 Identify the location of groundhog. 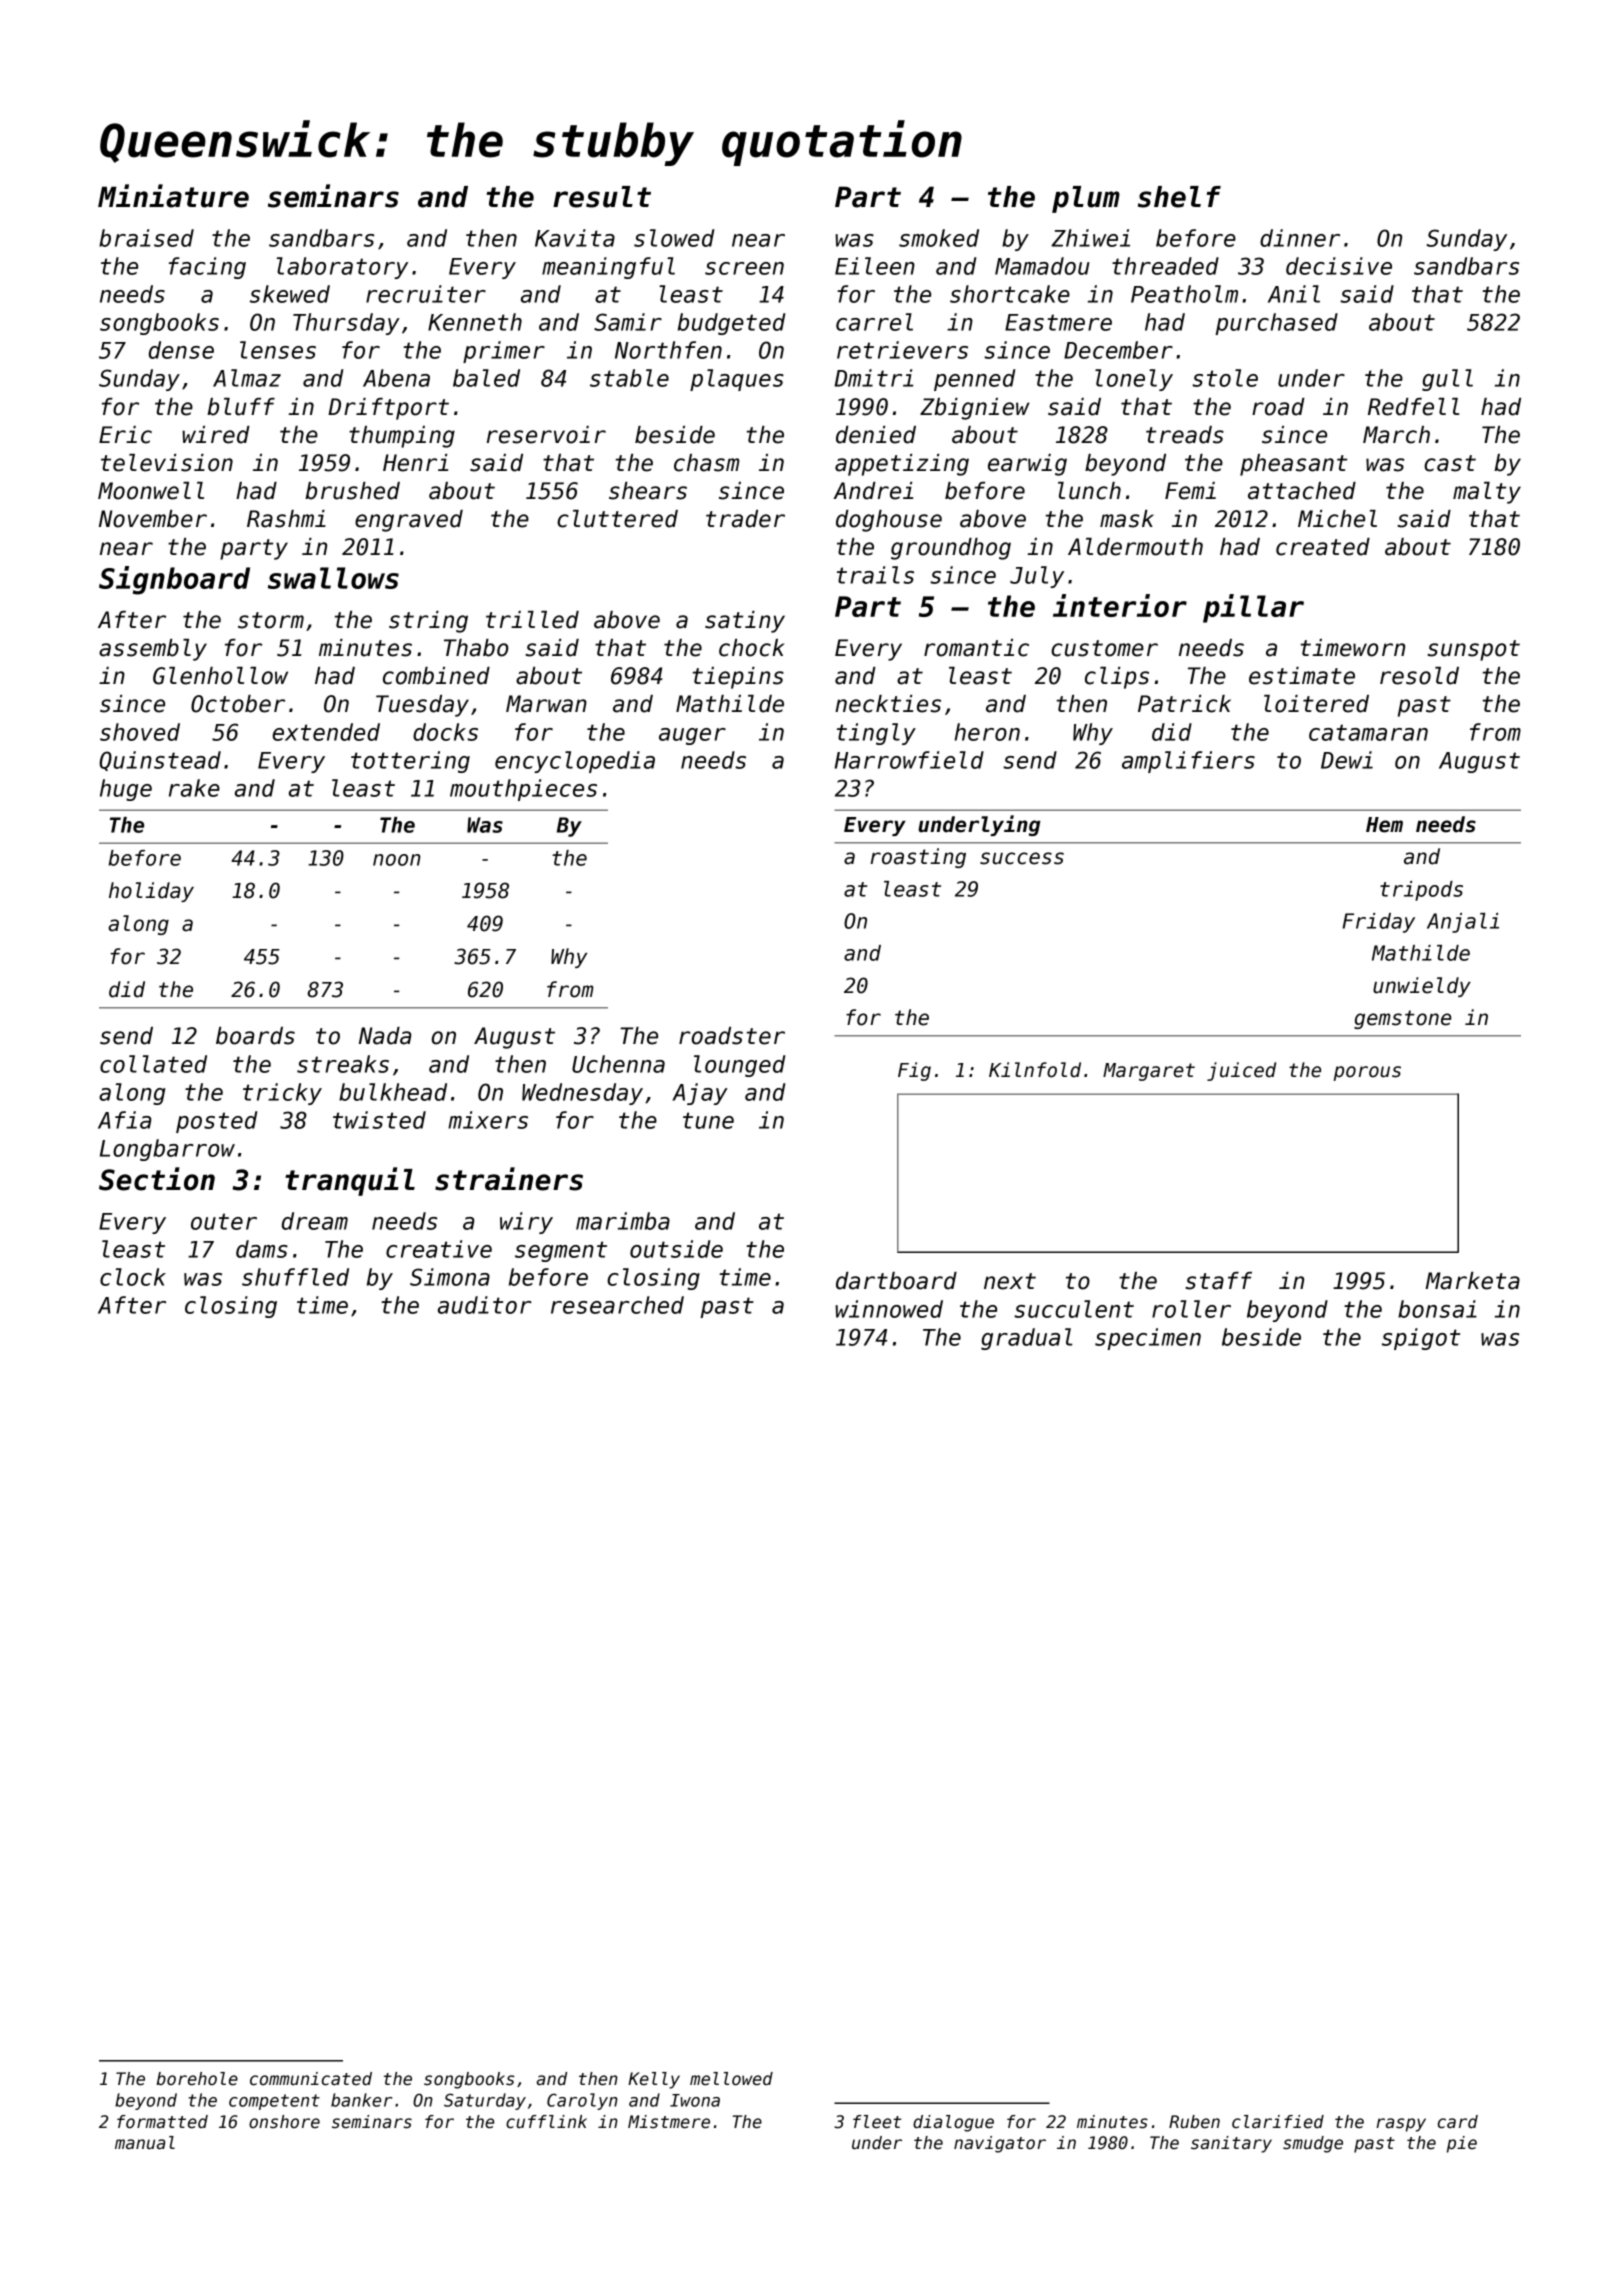
(951, 549).
